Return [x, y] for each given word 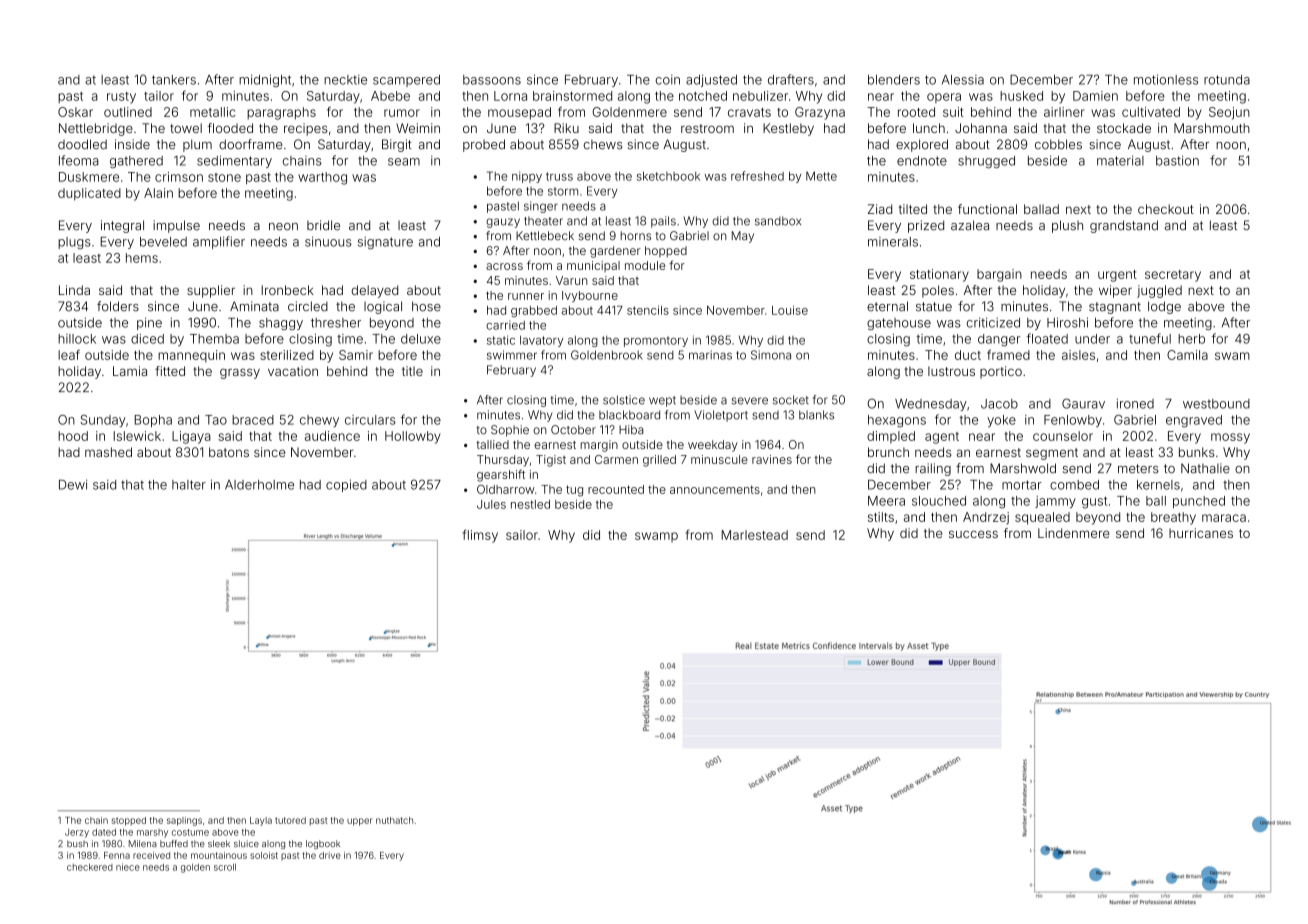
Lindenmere [1074, 533]
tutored [290, 820]
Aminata [254, 306]
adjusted [711, 80]
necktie [345, 80]
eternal [887, 306]
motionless [1166, 79]
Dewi [73, 484]
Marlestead [755, 535]
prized [926, 226]
